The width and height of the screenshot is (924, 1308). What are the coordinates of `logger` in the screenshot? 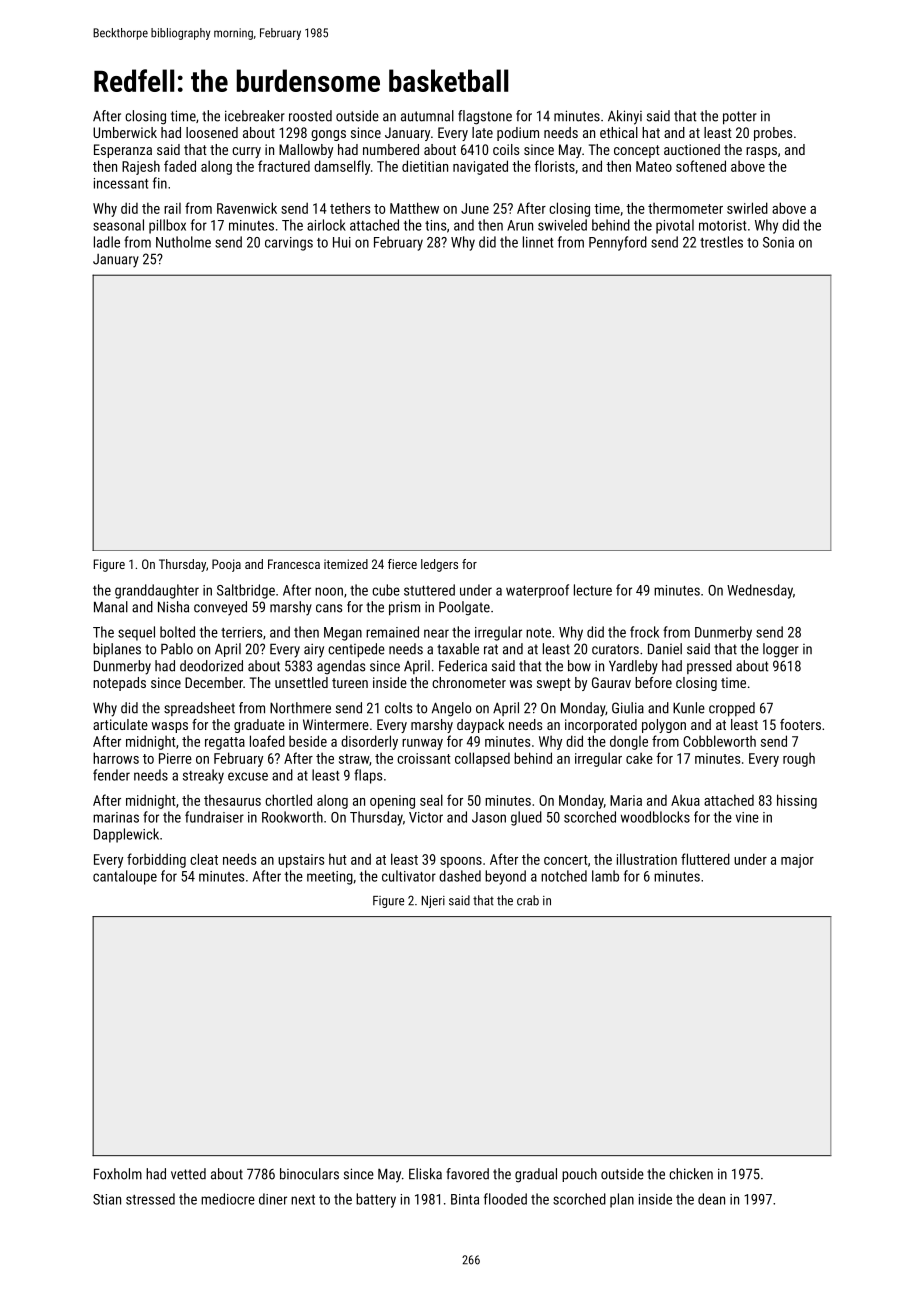 It's located at (781, 650).
